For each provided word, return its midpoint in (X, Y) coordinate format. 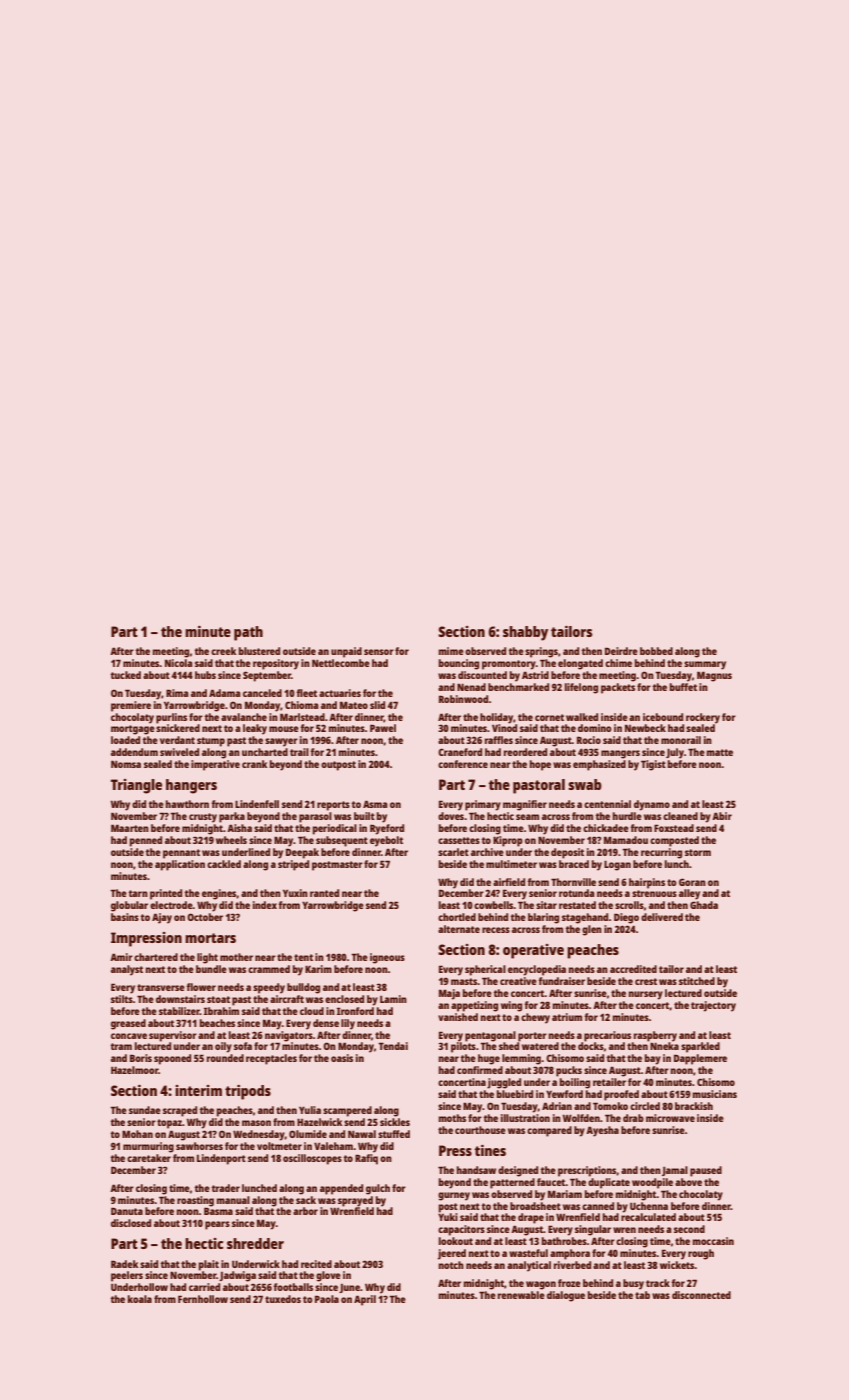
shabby (525, 633)
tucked (125, 675)
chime (618, 663)
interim (198, 1090)
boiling (575, 1083)
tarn (138, 893)
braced (574, 864)
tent (303, 957)
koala (140, 1299)
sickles (395, 1122)
